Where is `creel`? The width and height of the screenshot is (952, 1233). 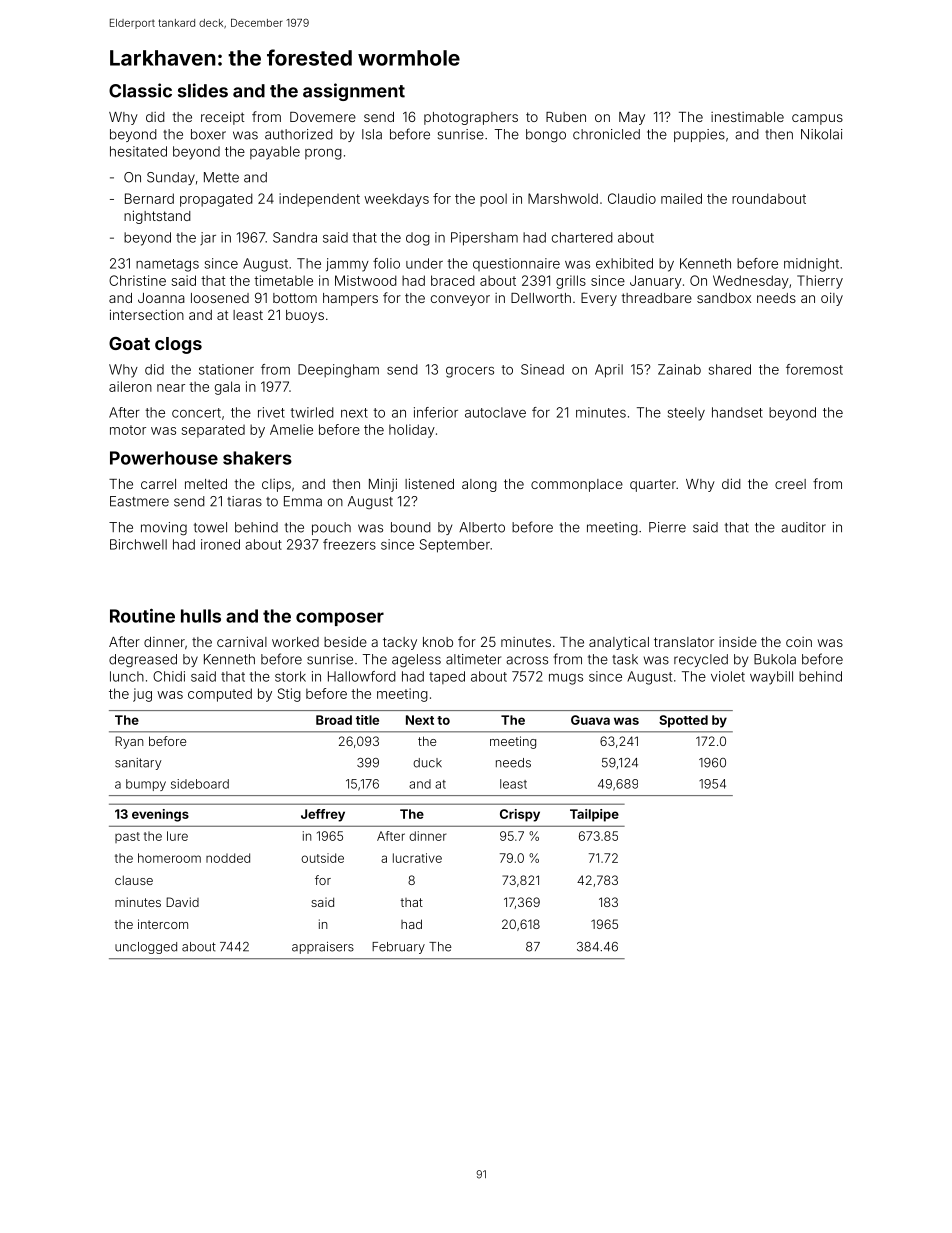 creel is located at coordinates (790, 484).
